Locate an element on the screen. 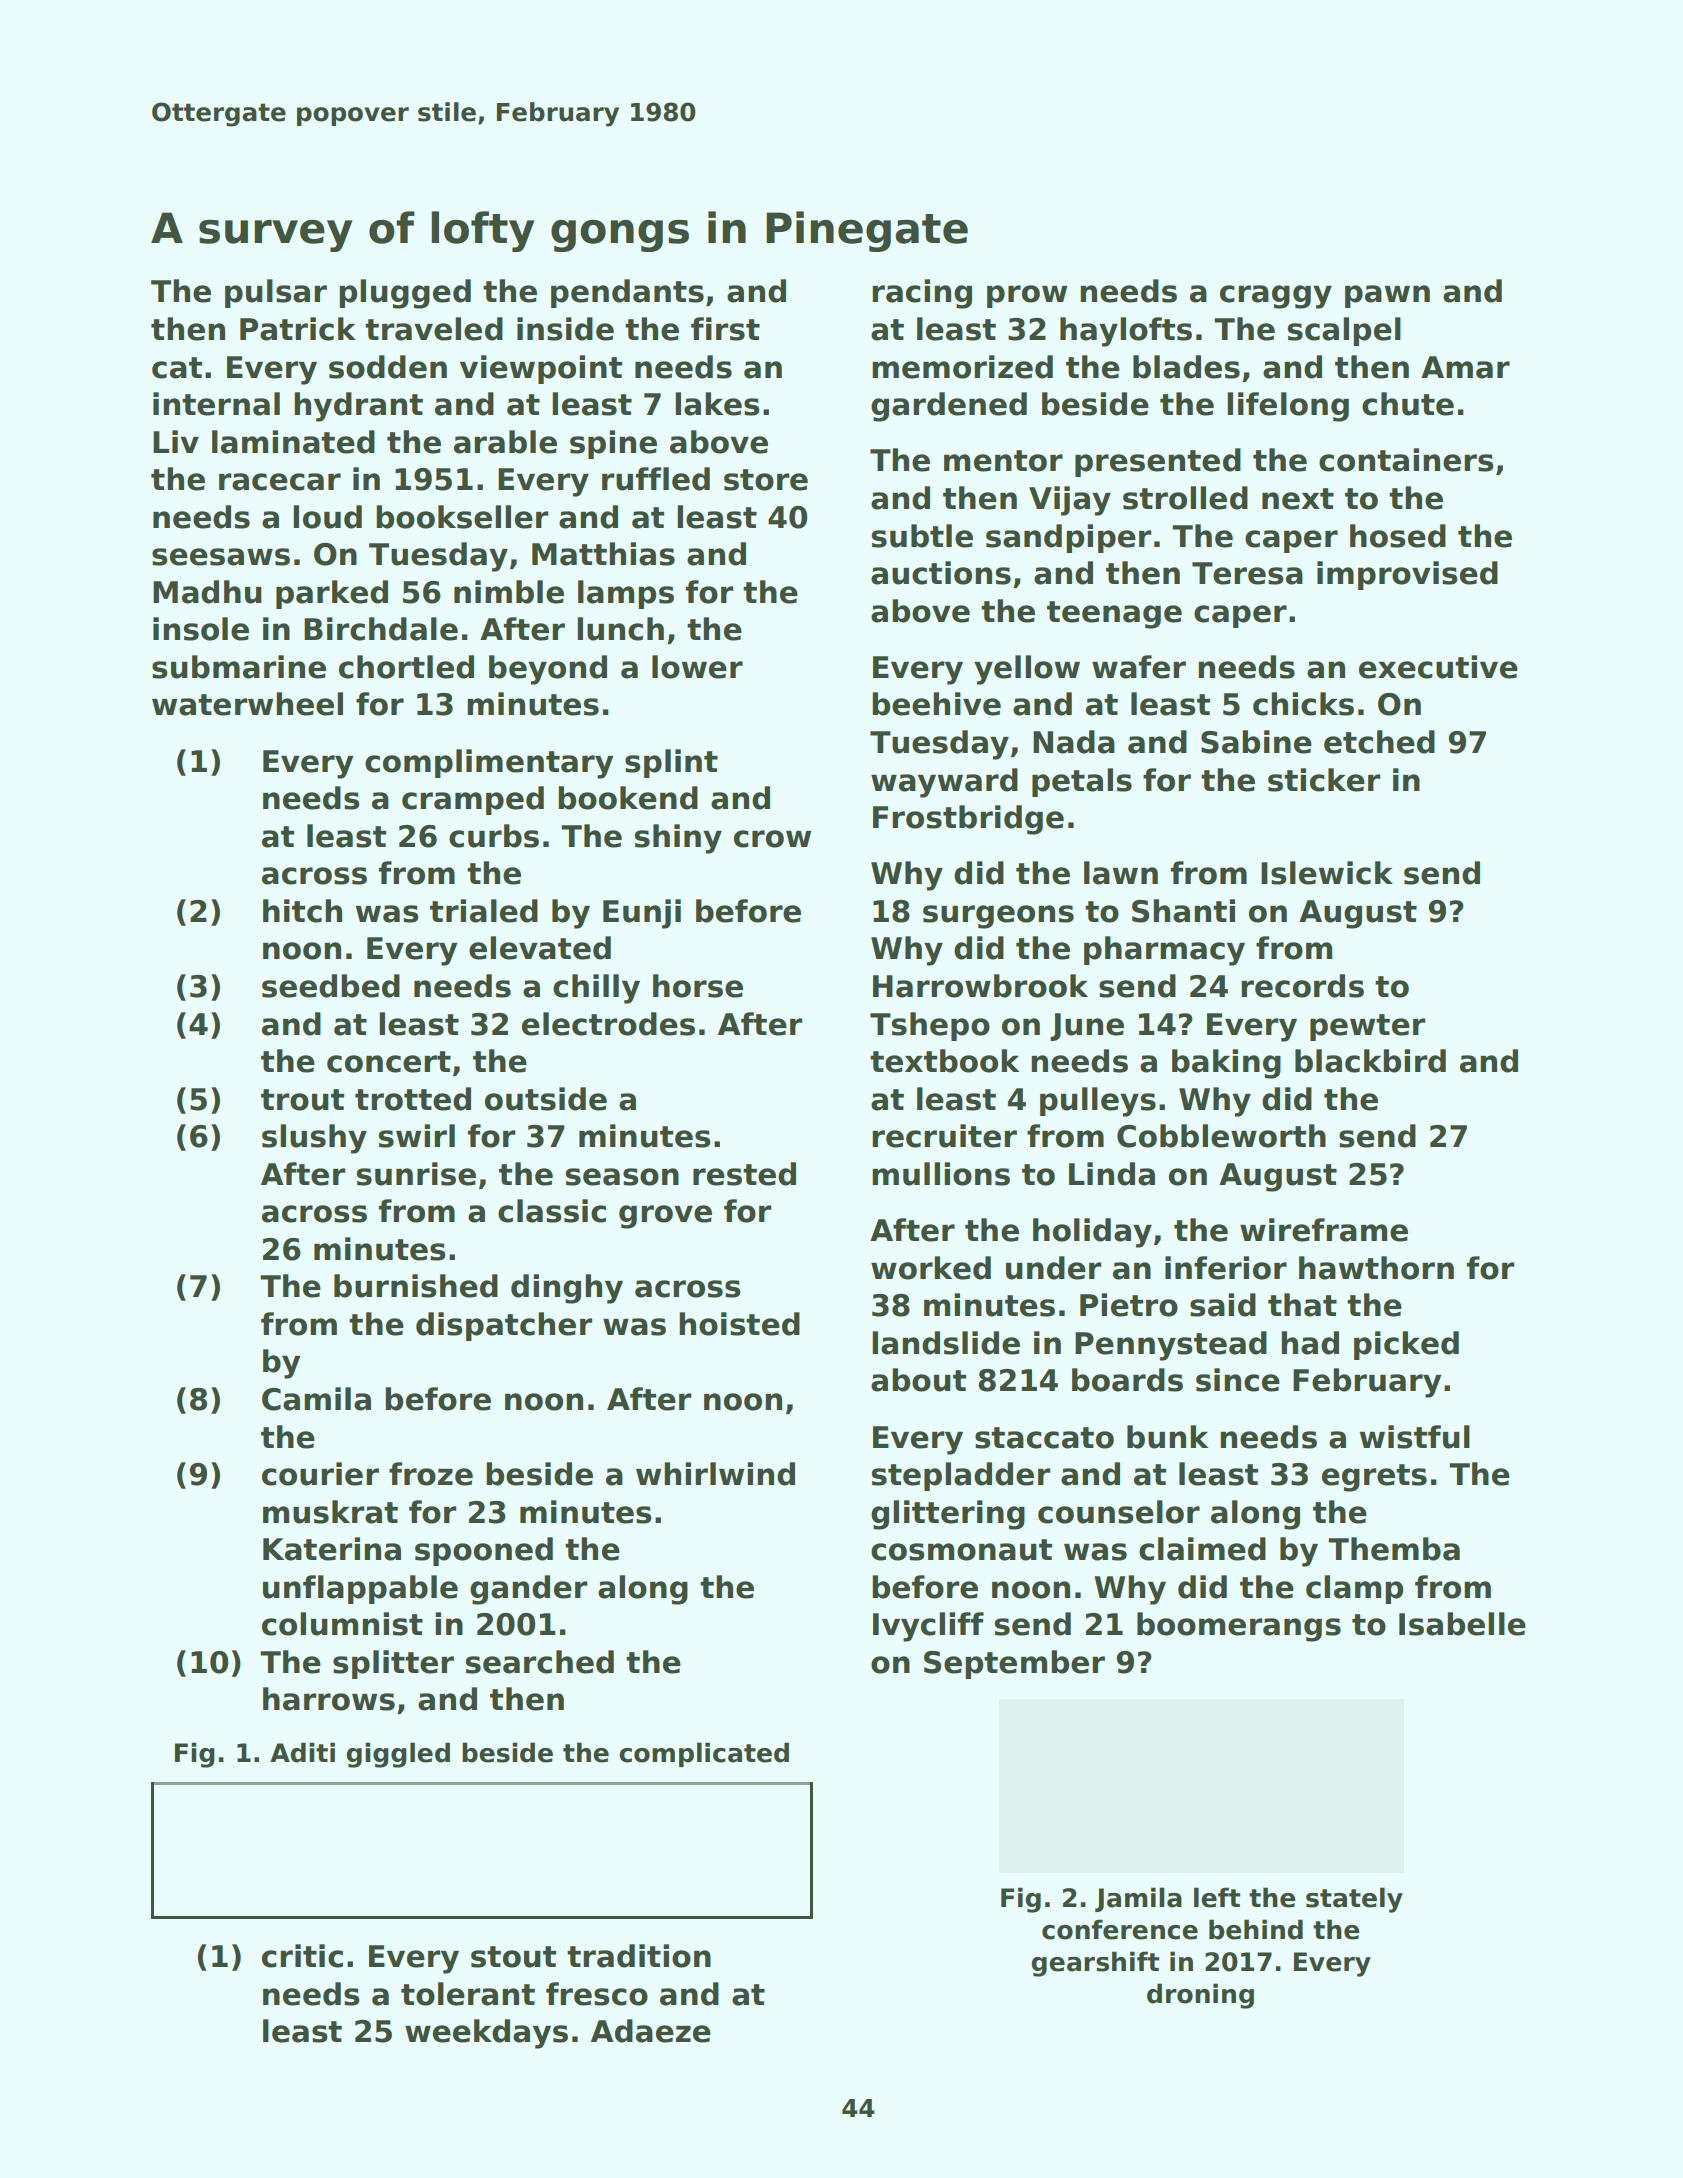 This screenshot has width=1683, height=2178. parked is located at coordinates (332, 594).
